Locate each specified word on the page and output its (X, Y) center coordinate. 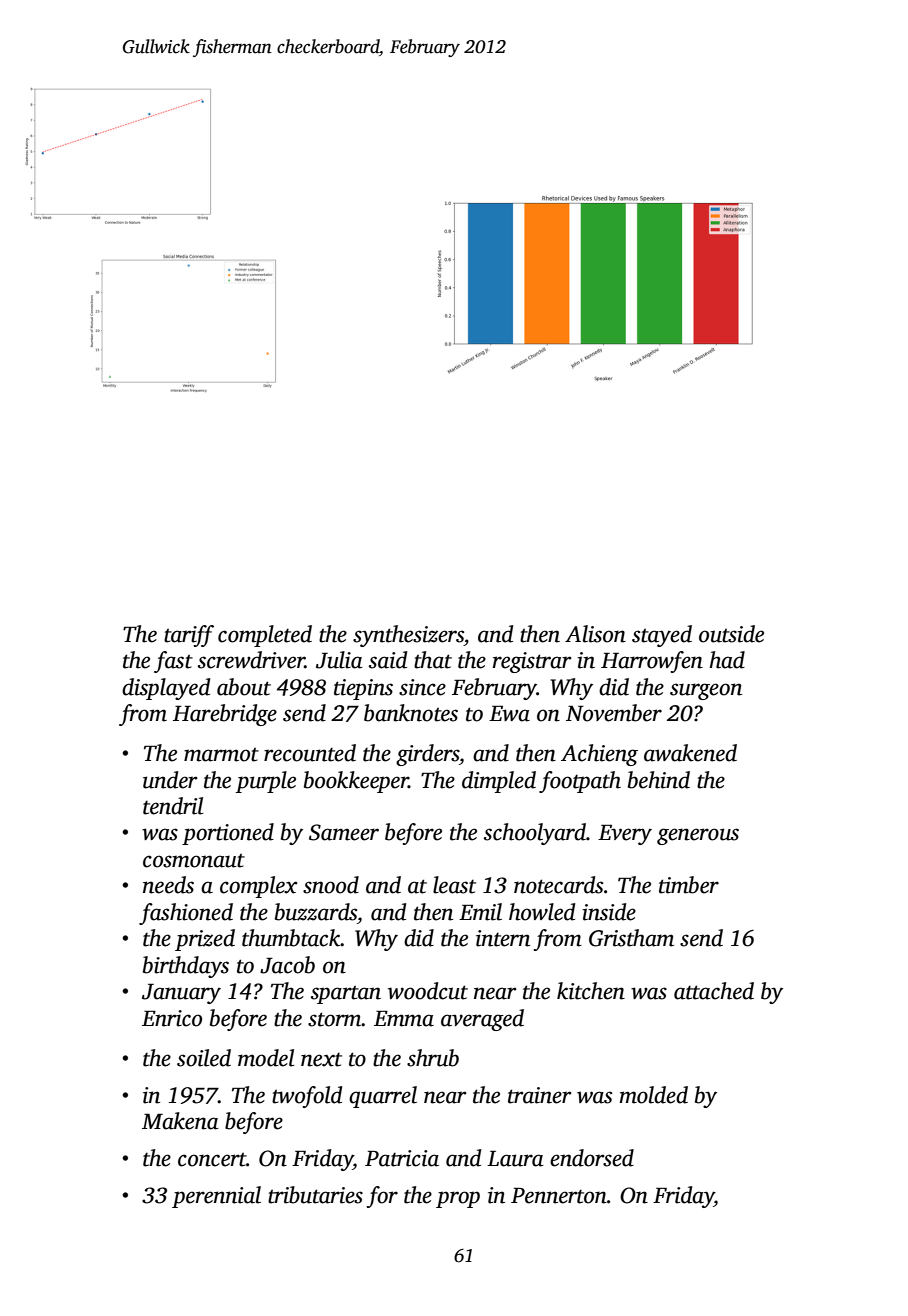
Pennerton (559, 1196)
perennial (216, 1197)
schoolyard (535, 834)
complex (258, 887)
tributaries (315, 1195)
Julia (339, 660)
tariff (189, 636)
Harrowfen (652, 662)
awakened (690, 753)
